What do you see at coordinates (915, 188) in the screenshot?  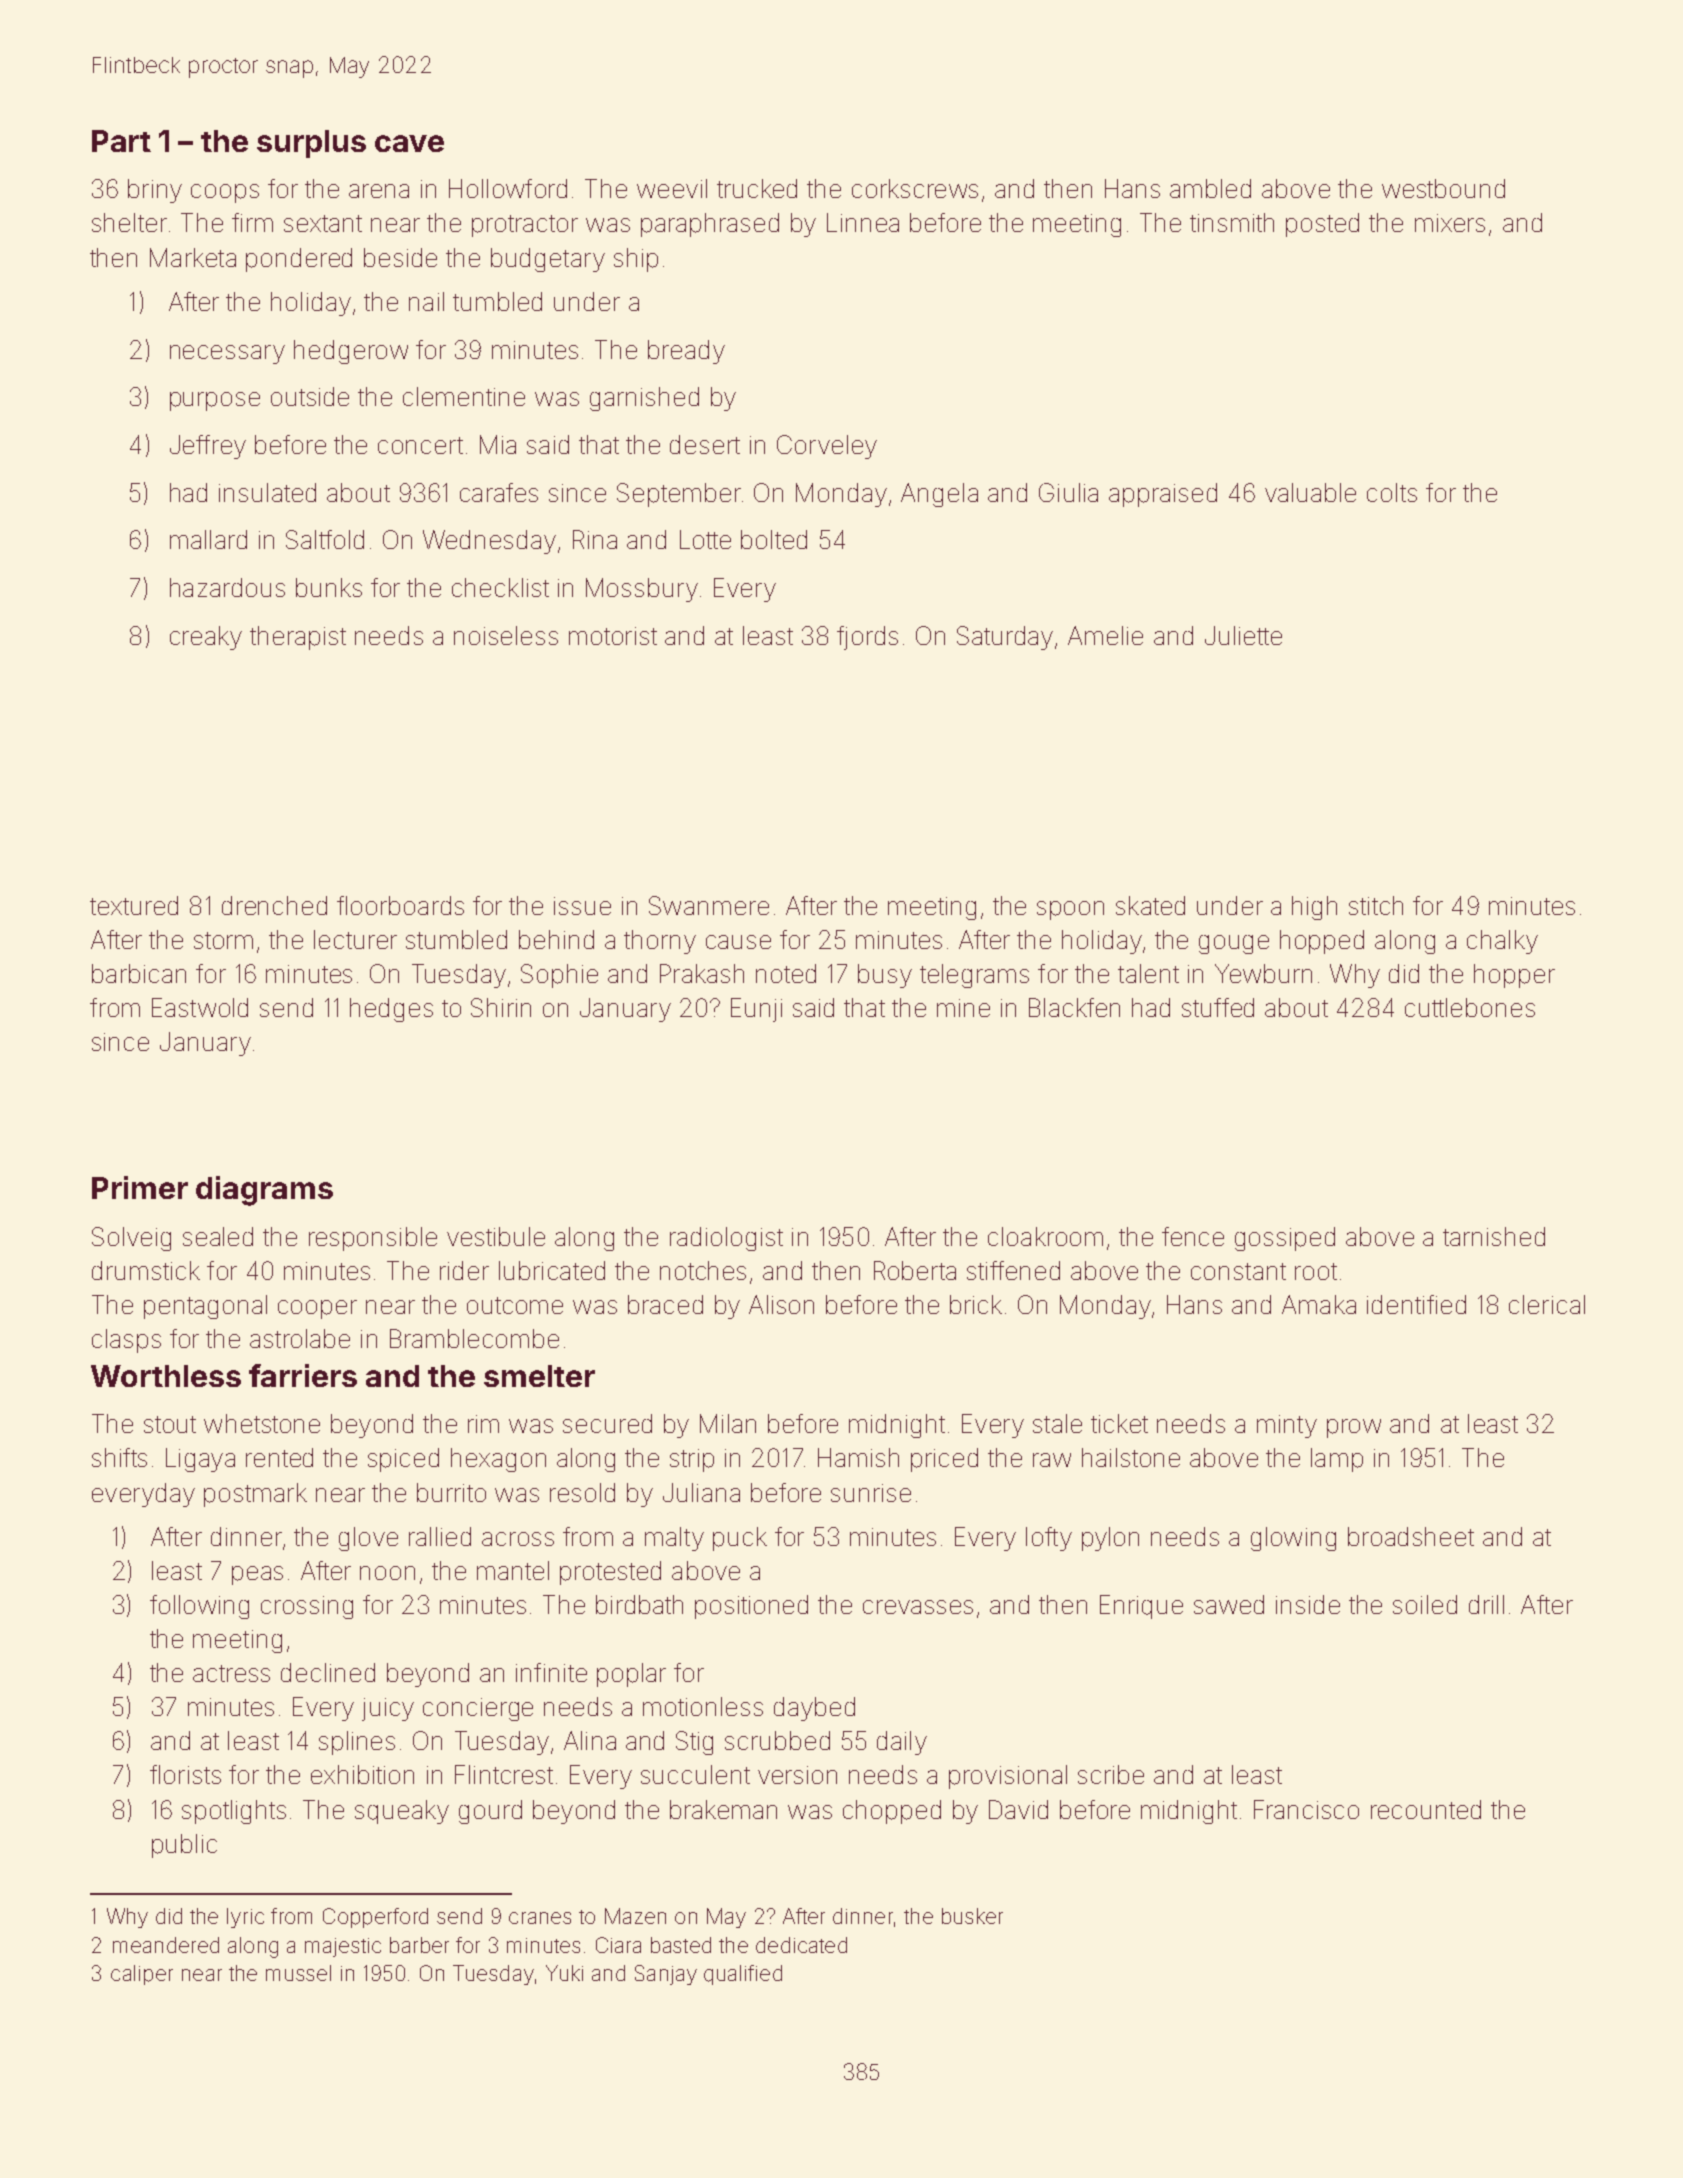 I see `corkscrews` at bounding box center [915, 188].
